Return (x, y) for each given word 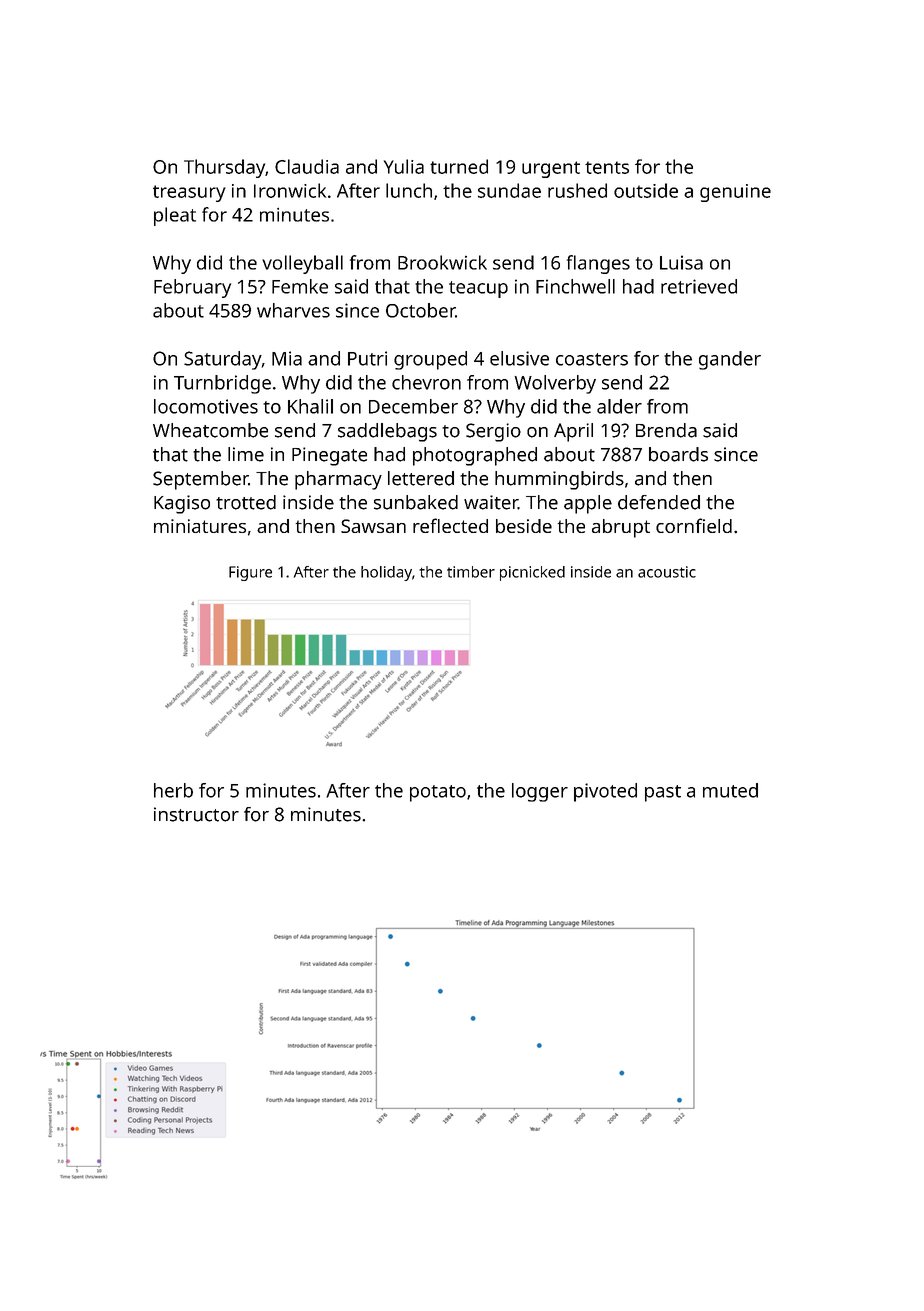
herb (173, 790)
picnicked (532, 573)
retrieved (699, 286)
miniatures (200, 526)
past (663, 793)
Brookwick (442, 262)
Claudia (307, 166)
